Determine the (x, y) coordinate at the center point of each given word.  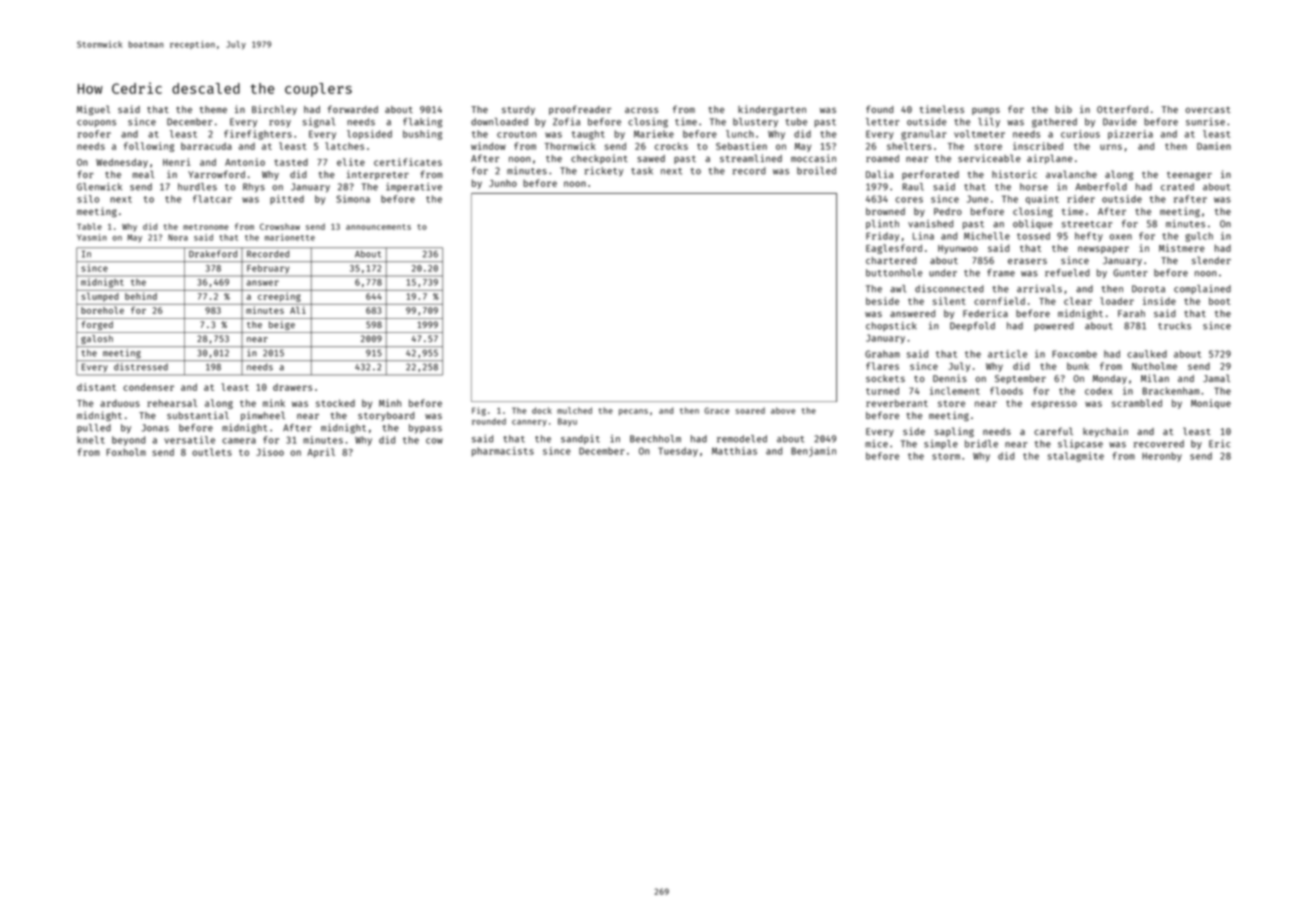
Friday (882, 237)
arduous (120, 403)
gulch (1199, 237)
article (1007, 354)
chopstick (891, 326)
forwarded (353, 109)
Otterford (1122, 109)
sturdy (518, 110)
